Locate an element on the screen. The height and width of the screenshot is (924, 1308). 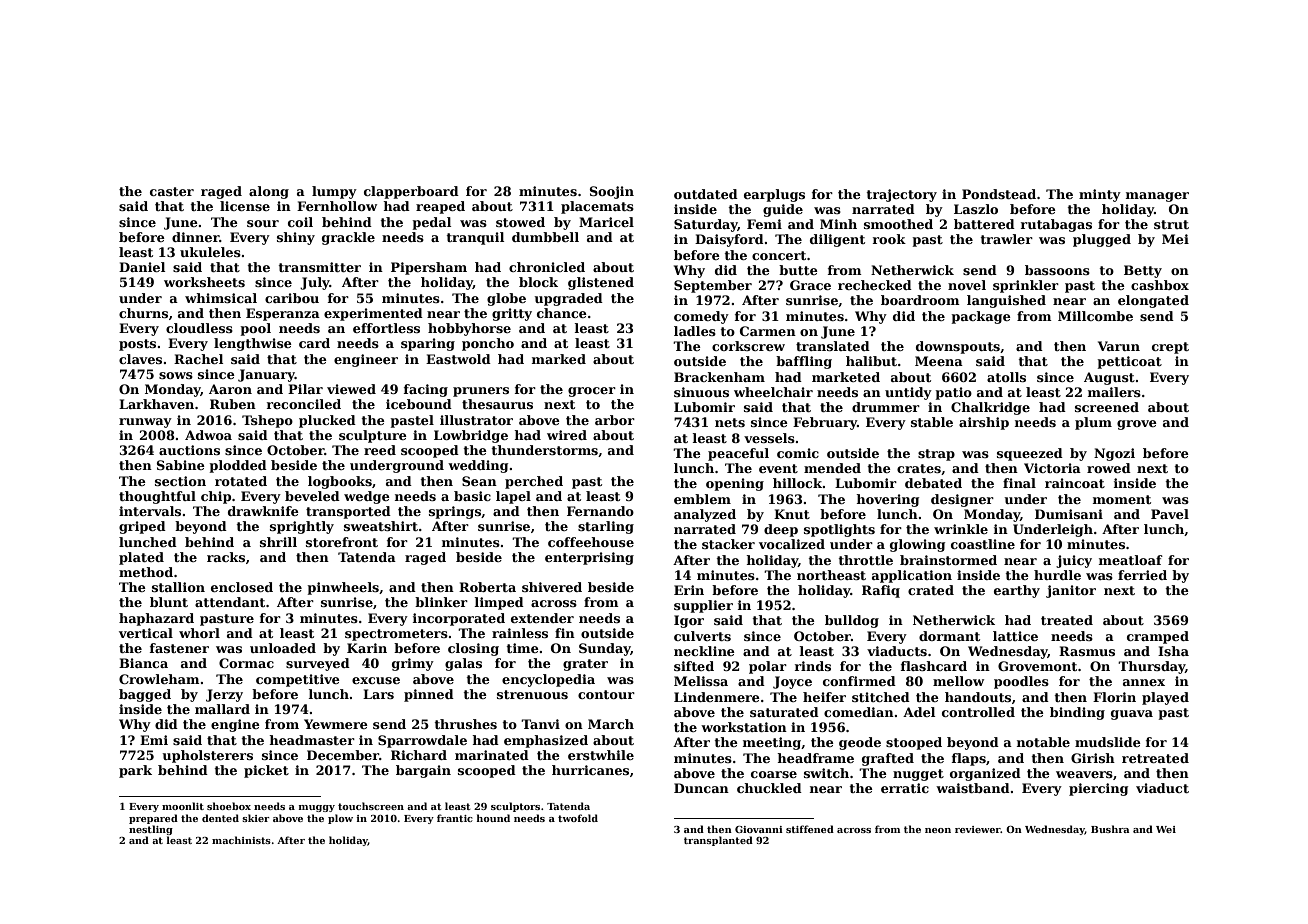
earplugs is located at coordinates (774, 195).
